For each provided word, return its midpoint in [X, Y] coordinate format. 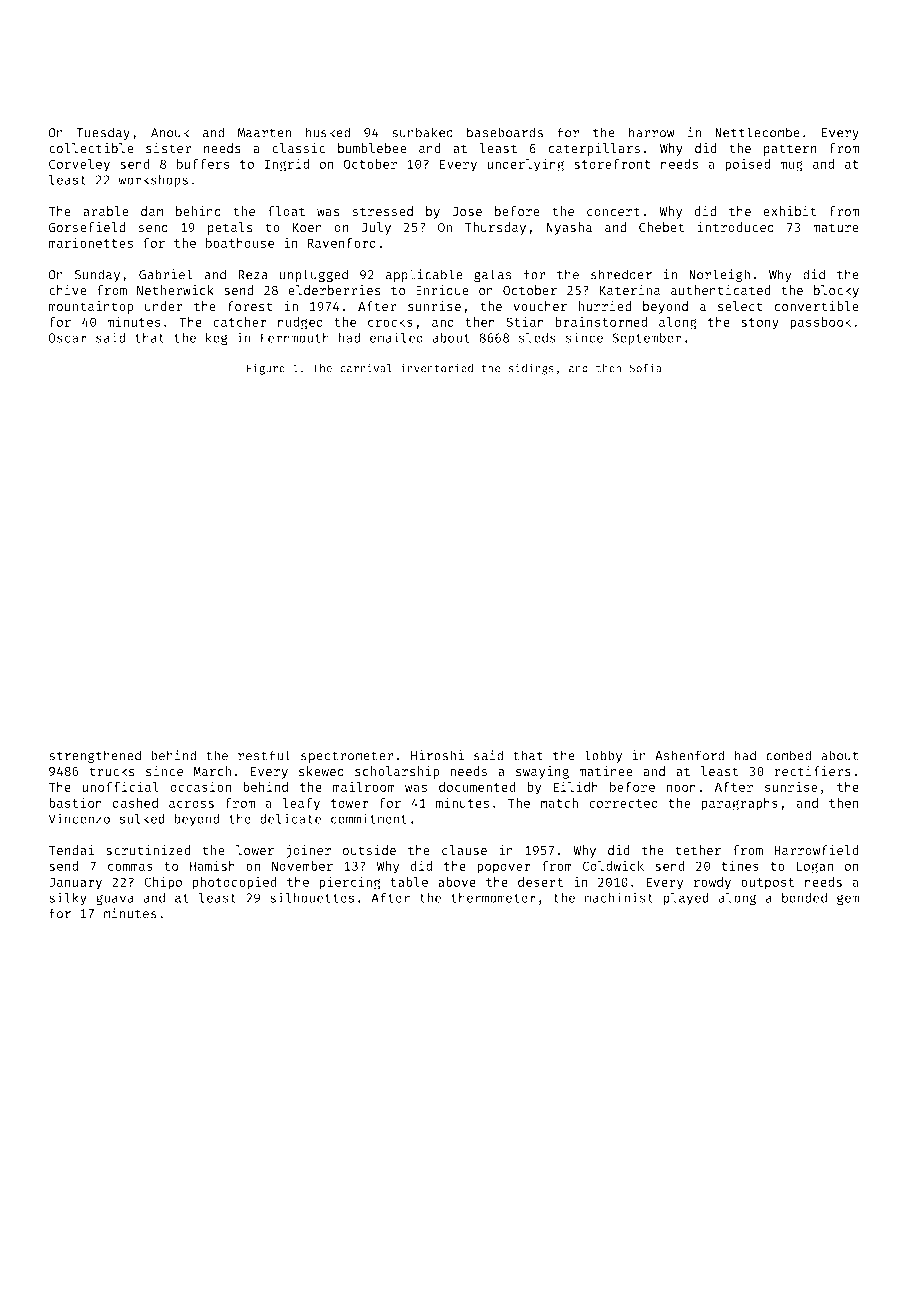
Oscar [68, 338]
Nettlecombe [757, 132]
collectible [91, 148]
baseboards [505, 132]
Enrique [442, 291]
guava [115, 900]
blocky [836, 291]
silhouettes [312, 897]
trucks [112, 771]
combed [788, 755]
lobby [603, 756]
